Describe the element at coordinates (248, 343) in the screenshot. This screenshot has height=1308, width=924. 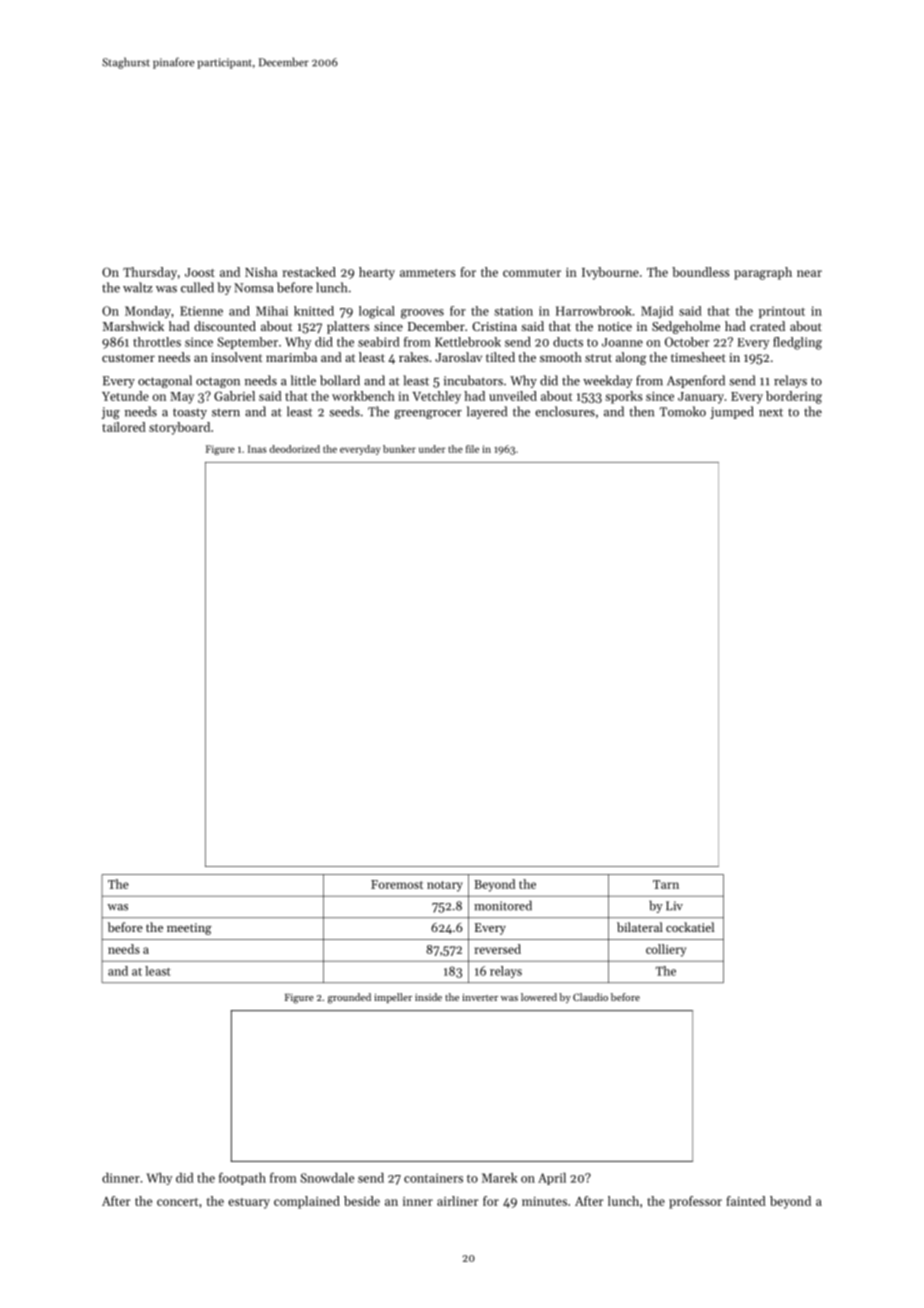
I see `September` at that location.
